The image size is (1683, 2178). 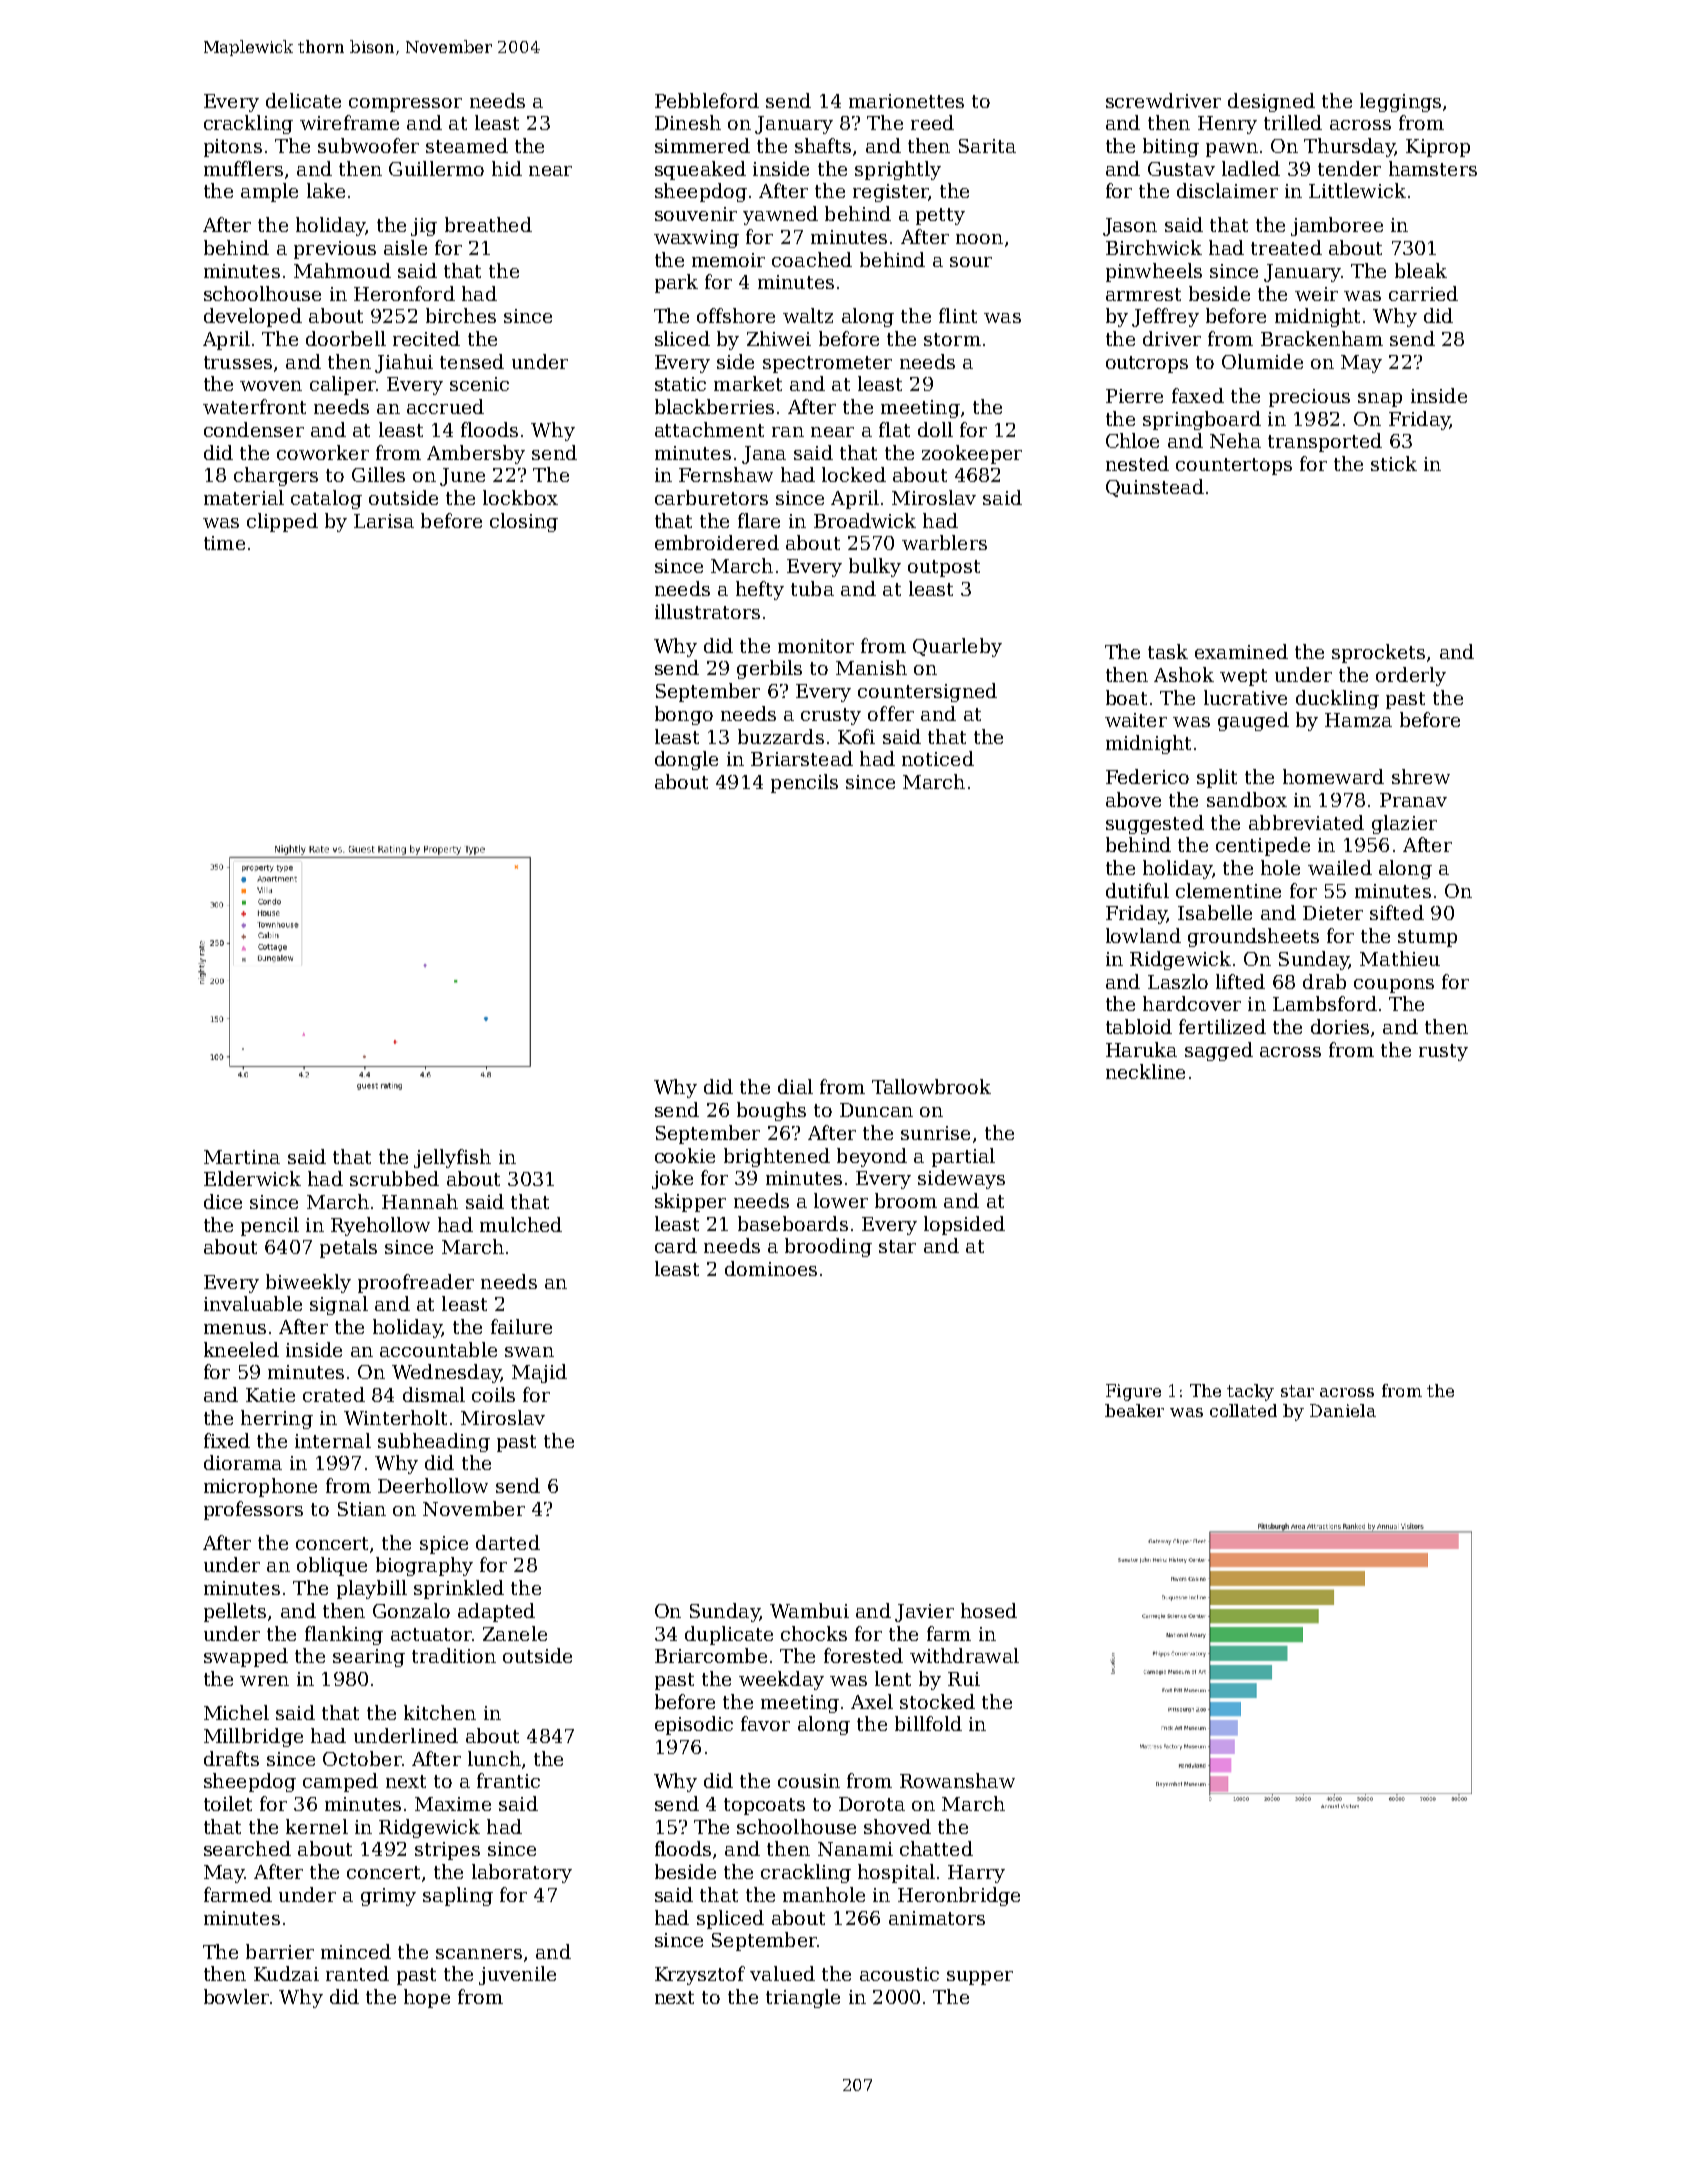 I want to click on trilled, so click(x=1293, y=122).
